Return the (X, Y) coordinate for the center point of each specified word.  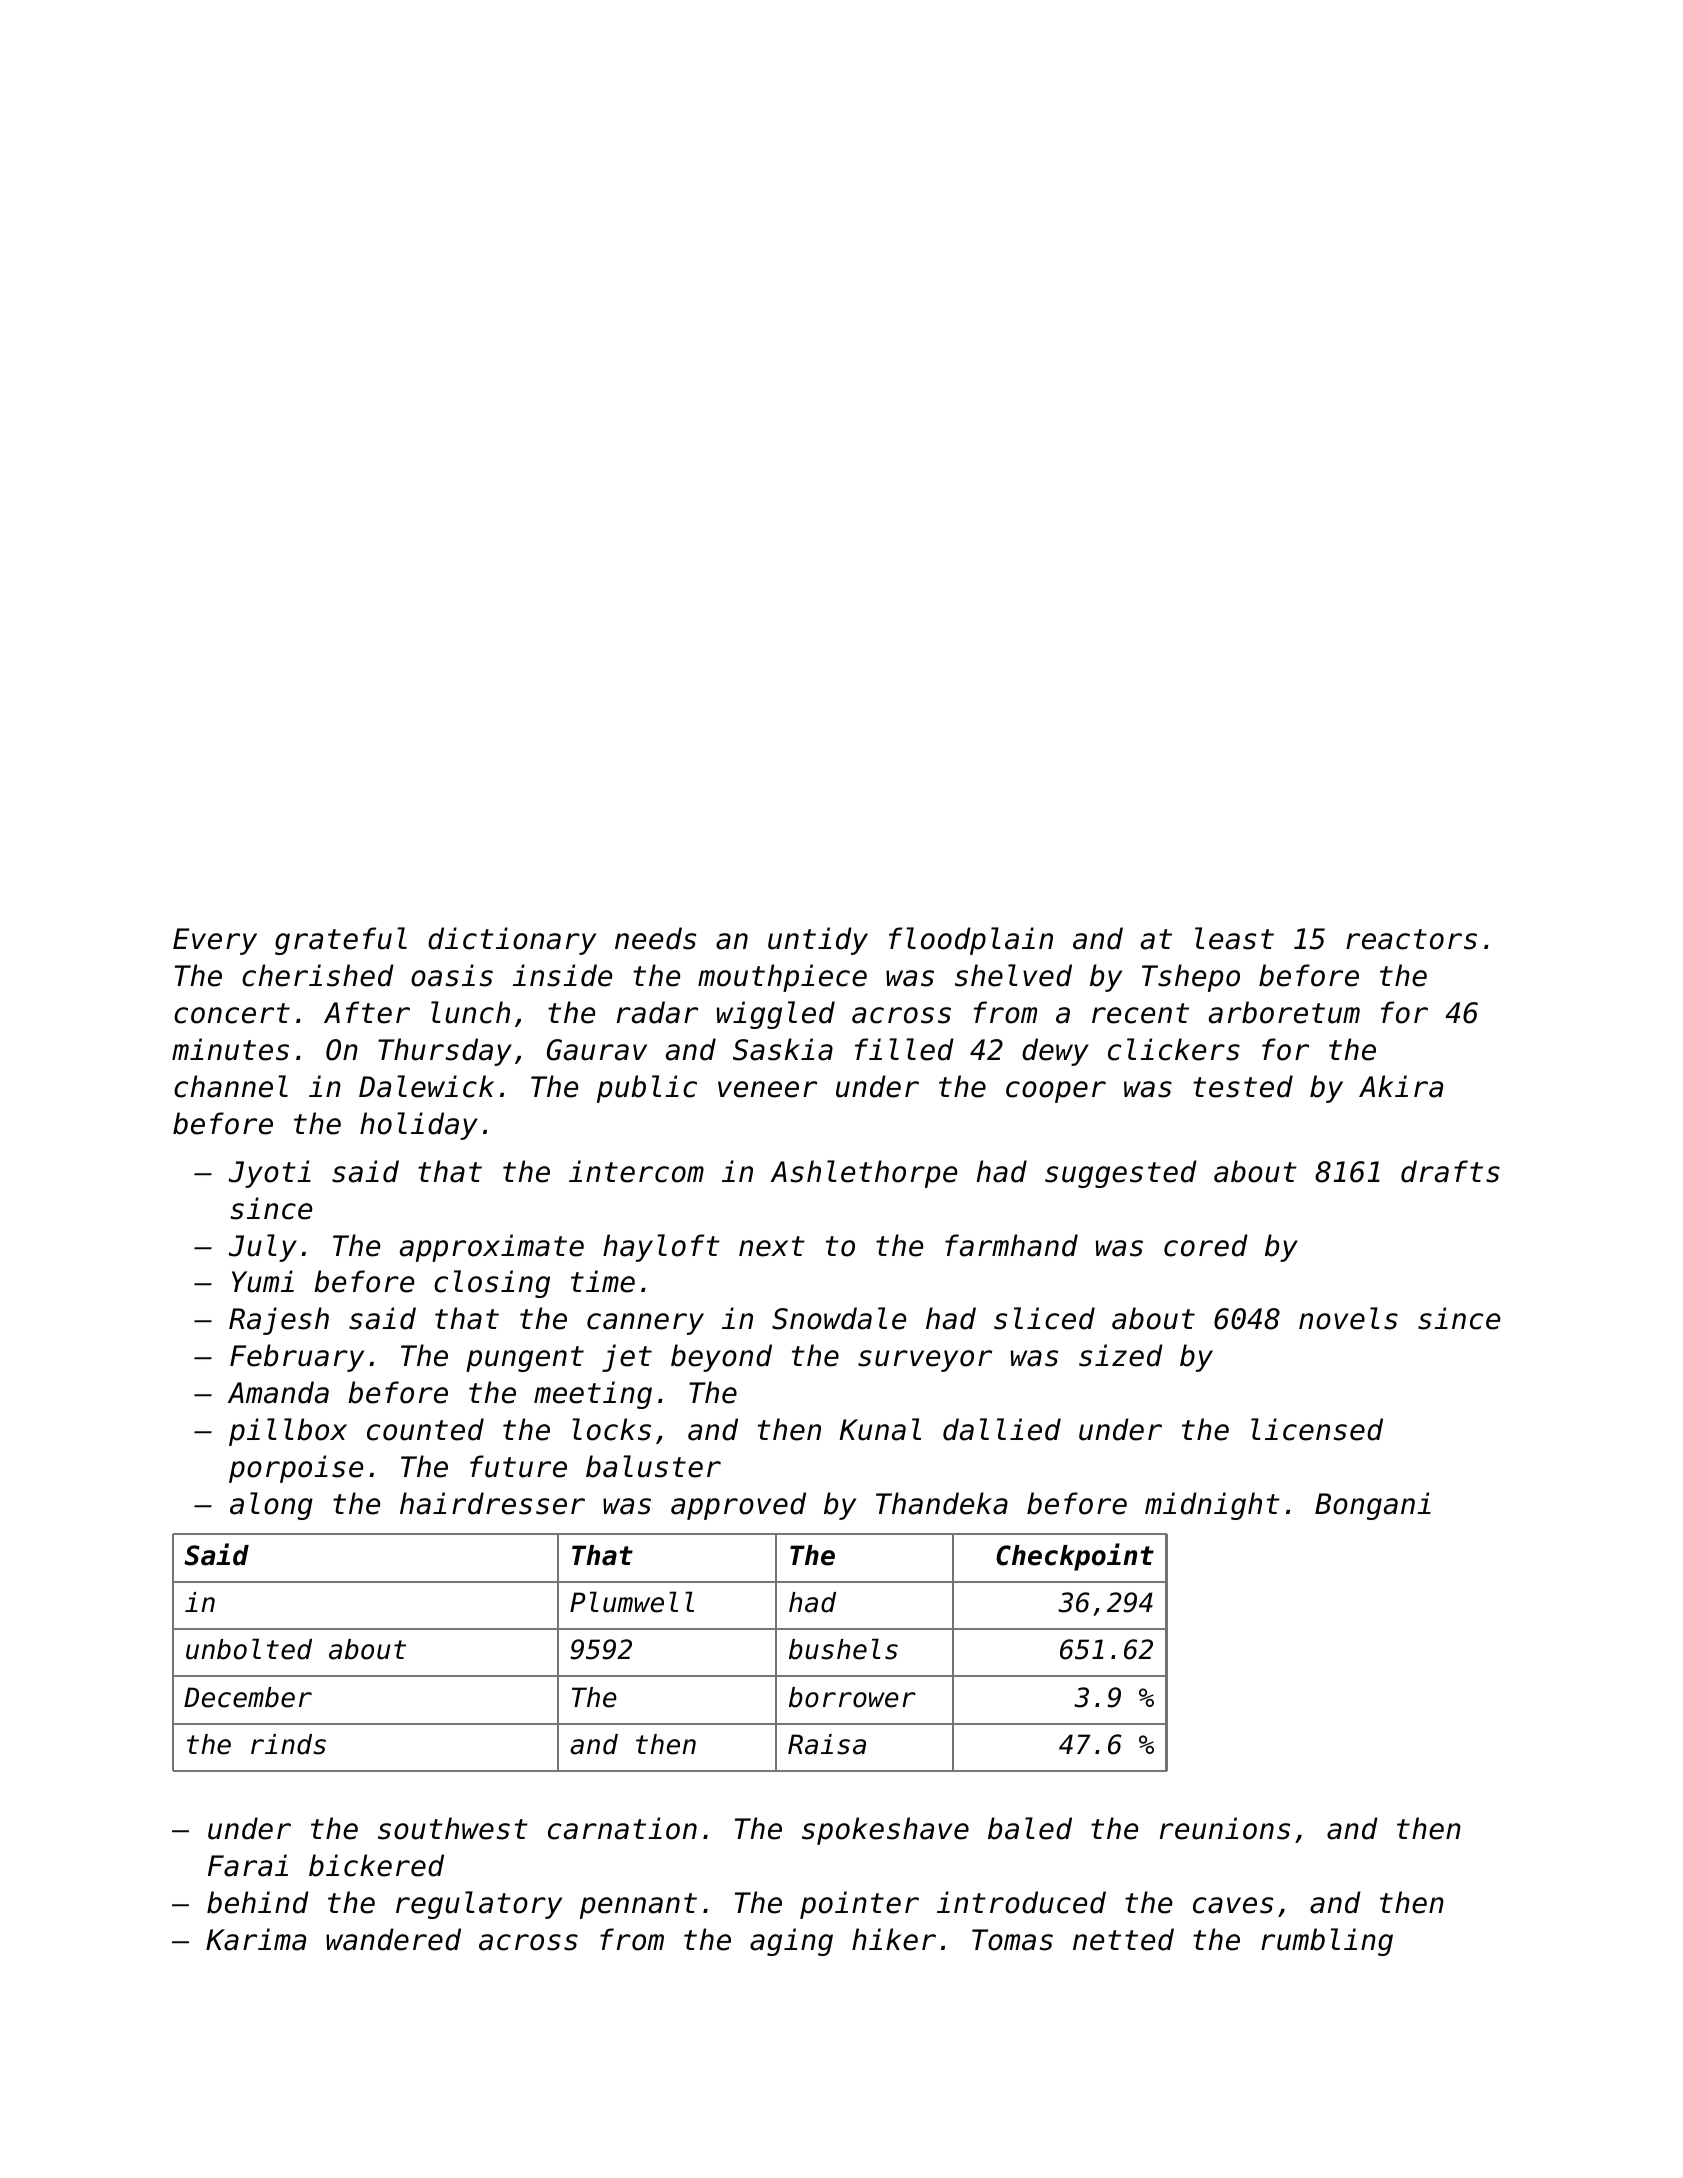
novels (1348, 1318)
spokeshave (885, 1831)
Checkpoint (1075, 1557)
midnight (1212, 1506)
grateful (341, 941)
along (271, 1506)
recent (1140, 1013)
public (647, 1089)
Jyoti (270, 1174)
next (772, 1246)
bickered (376, 1865)
